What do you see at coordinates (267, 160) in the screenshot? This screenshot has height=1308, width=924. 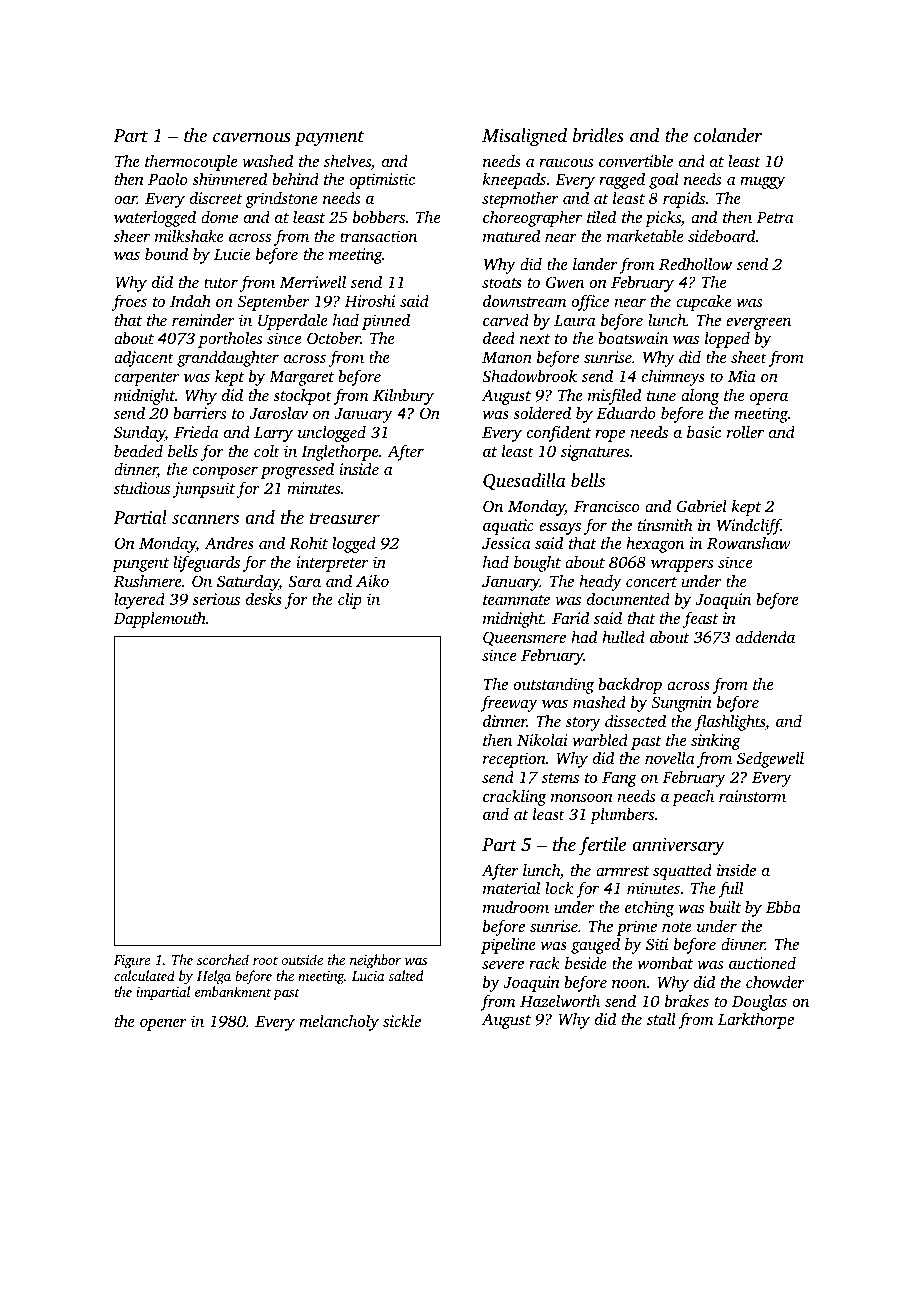 I see `washed` at bounding box center [267, 160].
